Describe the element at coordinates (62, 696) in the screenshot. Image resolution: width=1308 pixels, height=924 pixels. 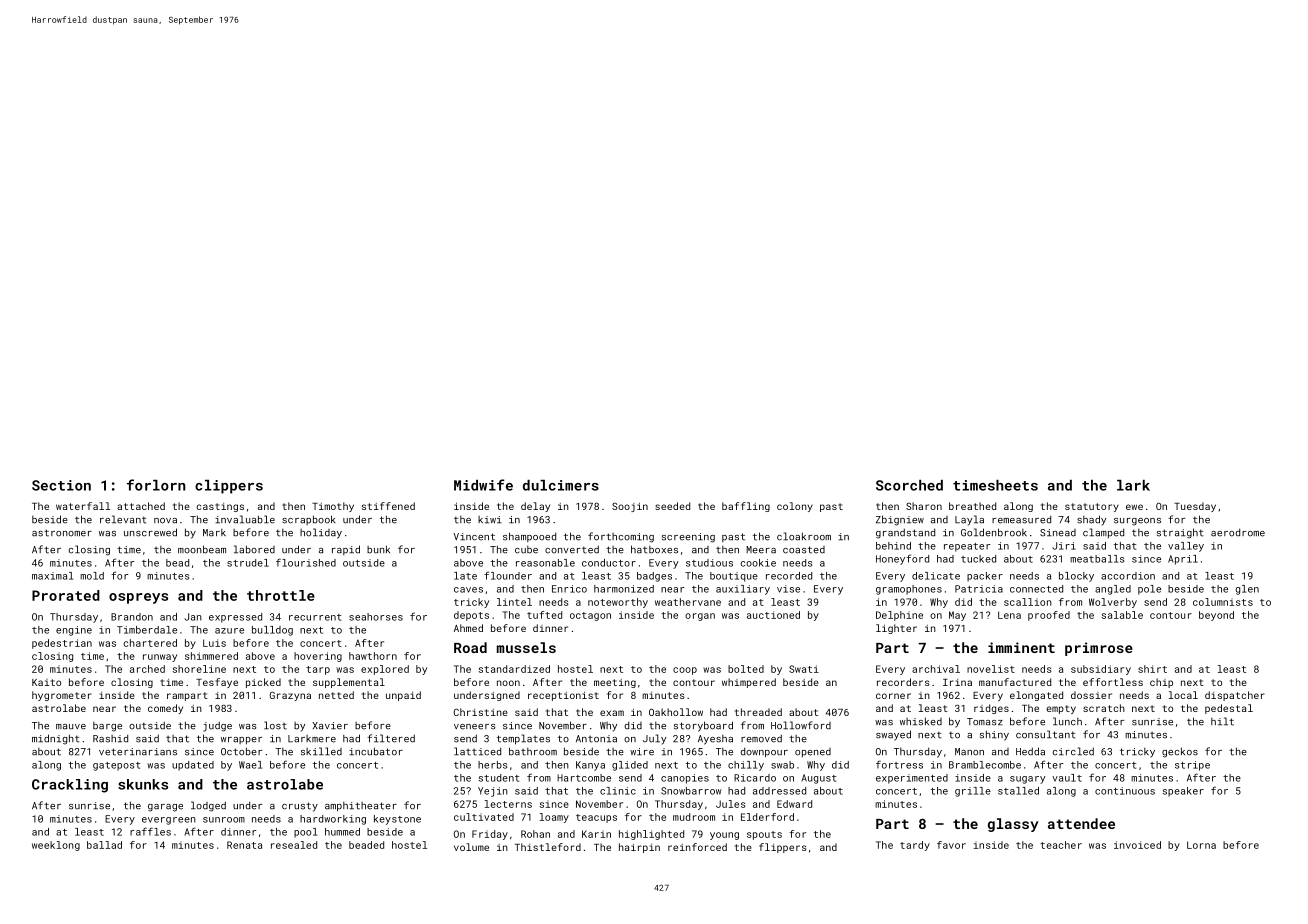
I see `hygrometer` at that location.
